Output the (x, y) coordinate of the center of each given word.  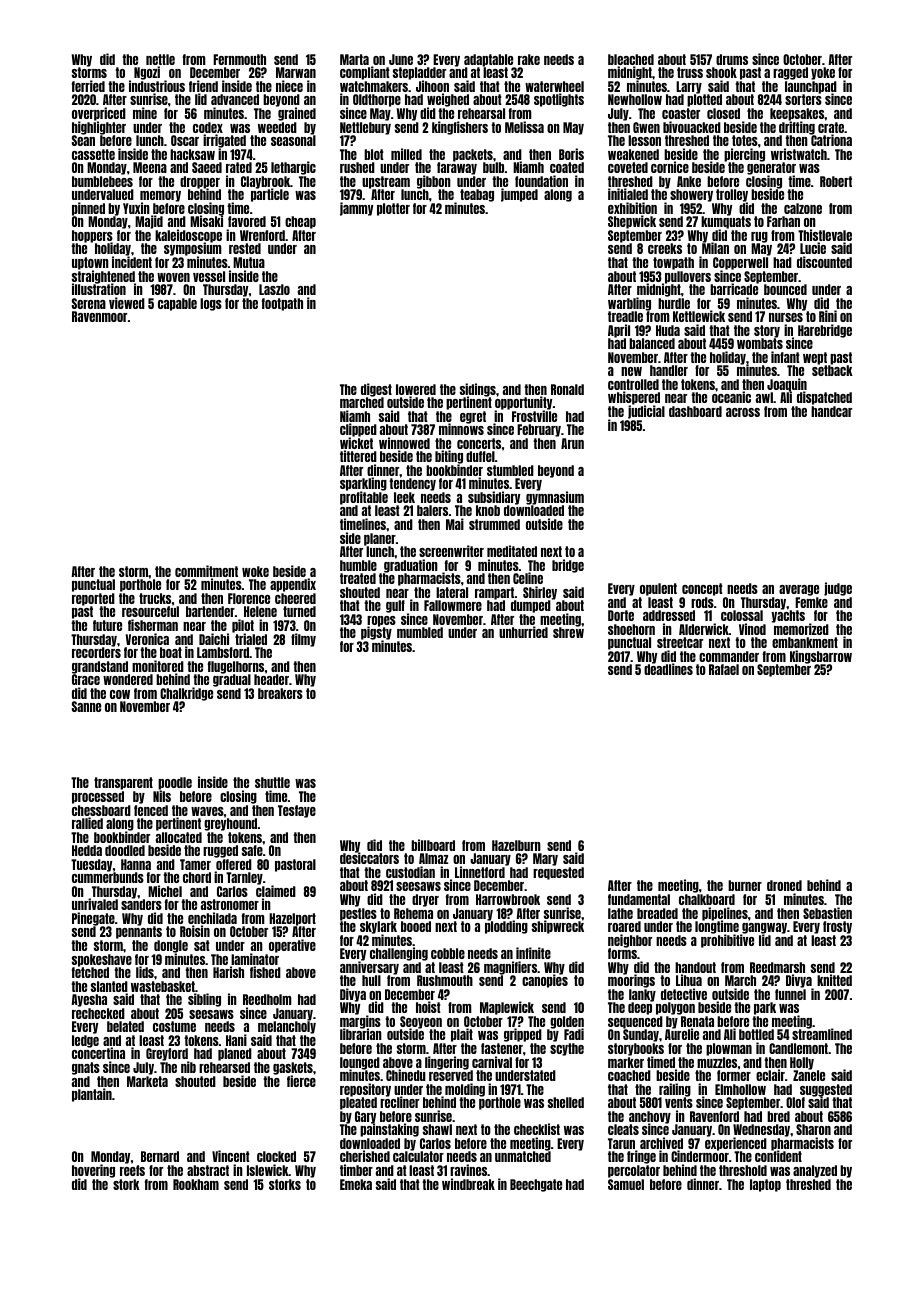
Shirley (540, 593)
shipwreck (558, 927)
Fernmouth (239, 59)
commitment (206, 571)
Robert (836, 181)
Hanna (136, 864)
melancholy (287, 1028)
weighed (448, 100)
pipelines (725, 914)
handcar (831, 411)
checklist (537, 1129)
